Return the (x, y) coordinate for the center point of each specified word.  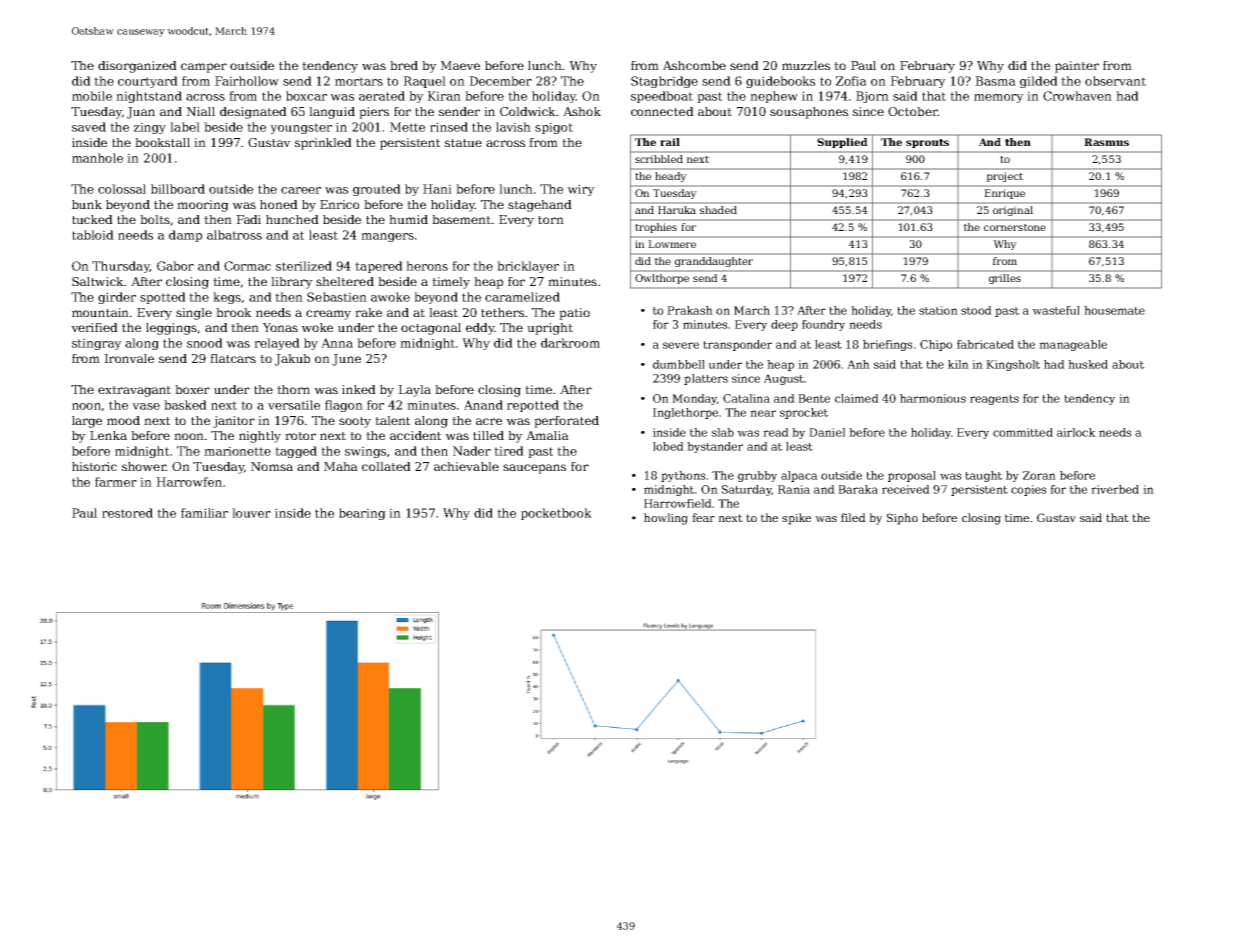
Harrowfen (189, 482)
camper (204, 68)
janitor (234, 422)
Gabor (175, 266)
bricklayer (528, 267)
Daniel (827, 432)
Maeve (460, 65)
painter (1077, 67)
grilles (1005, 279)
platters (706, 379)
